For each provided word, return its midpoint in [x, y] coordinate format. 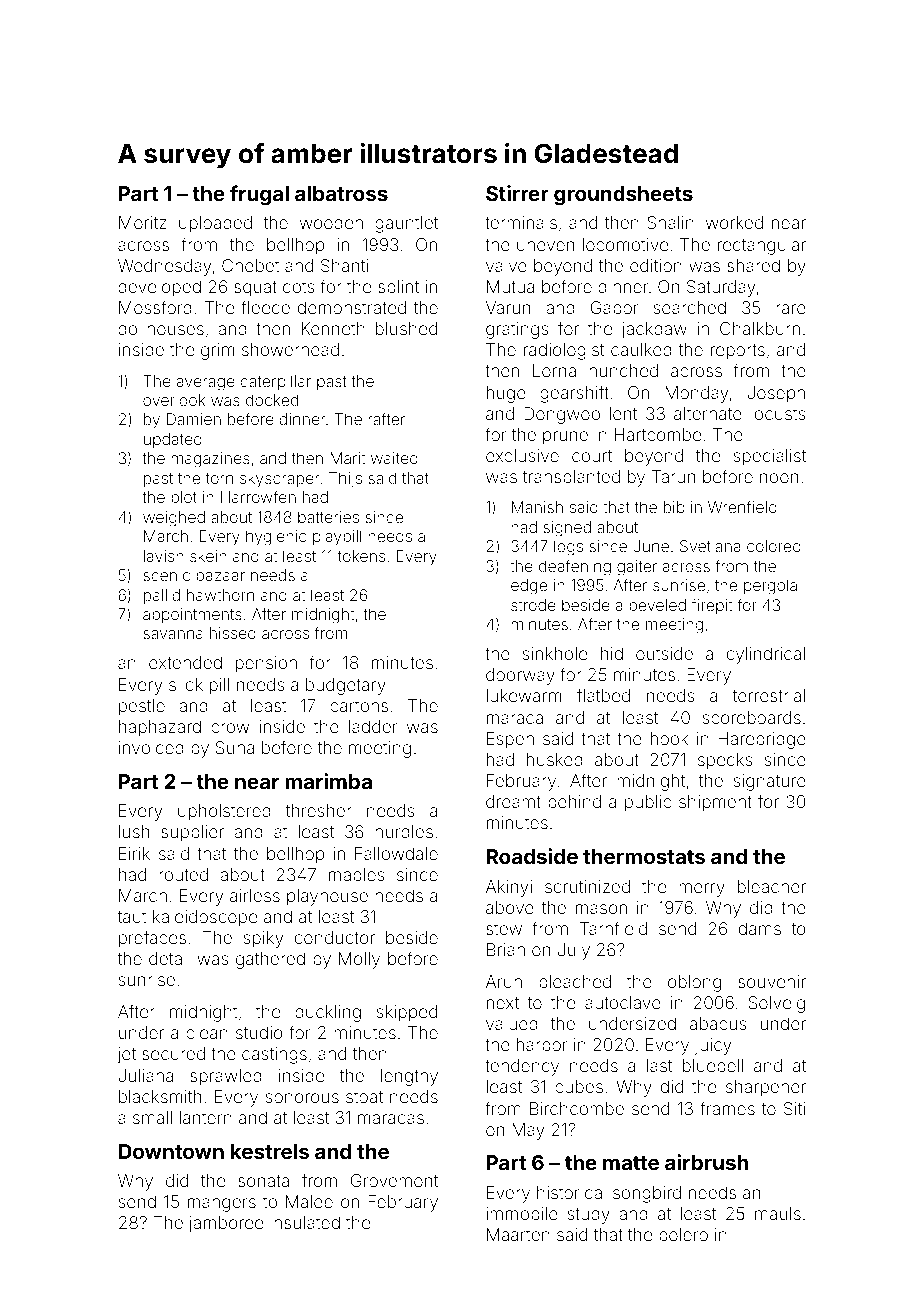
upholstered [224, 812]
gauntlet [406, 224]
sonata [263, 1181]
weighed [174, 519]
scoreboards [752, 717]
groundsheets [623, 196]
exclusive [522, 455]
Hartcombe [658, 434]
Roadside [532, 856]
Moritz [143, 222]
